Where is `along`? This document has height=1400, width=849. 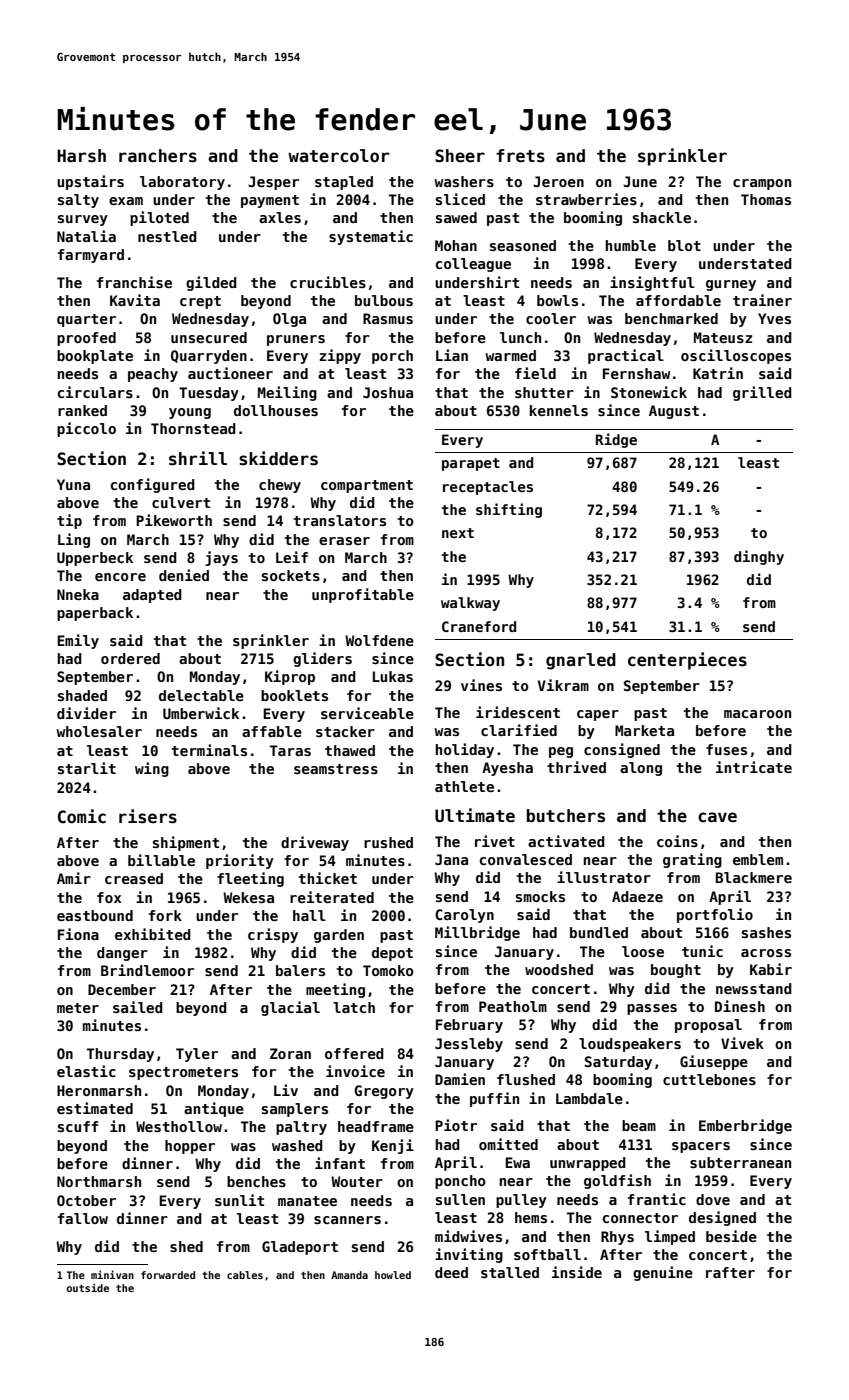 along is located at coordinates (641, 769).
